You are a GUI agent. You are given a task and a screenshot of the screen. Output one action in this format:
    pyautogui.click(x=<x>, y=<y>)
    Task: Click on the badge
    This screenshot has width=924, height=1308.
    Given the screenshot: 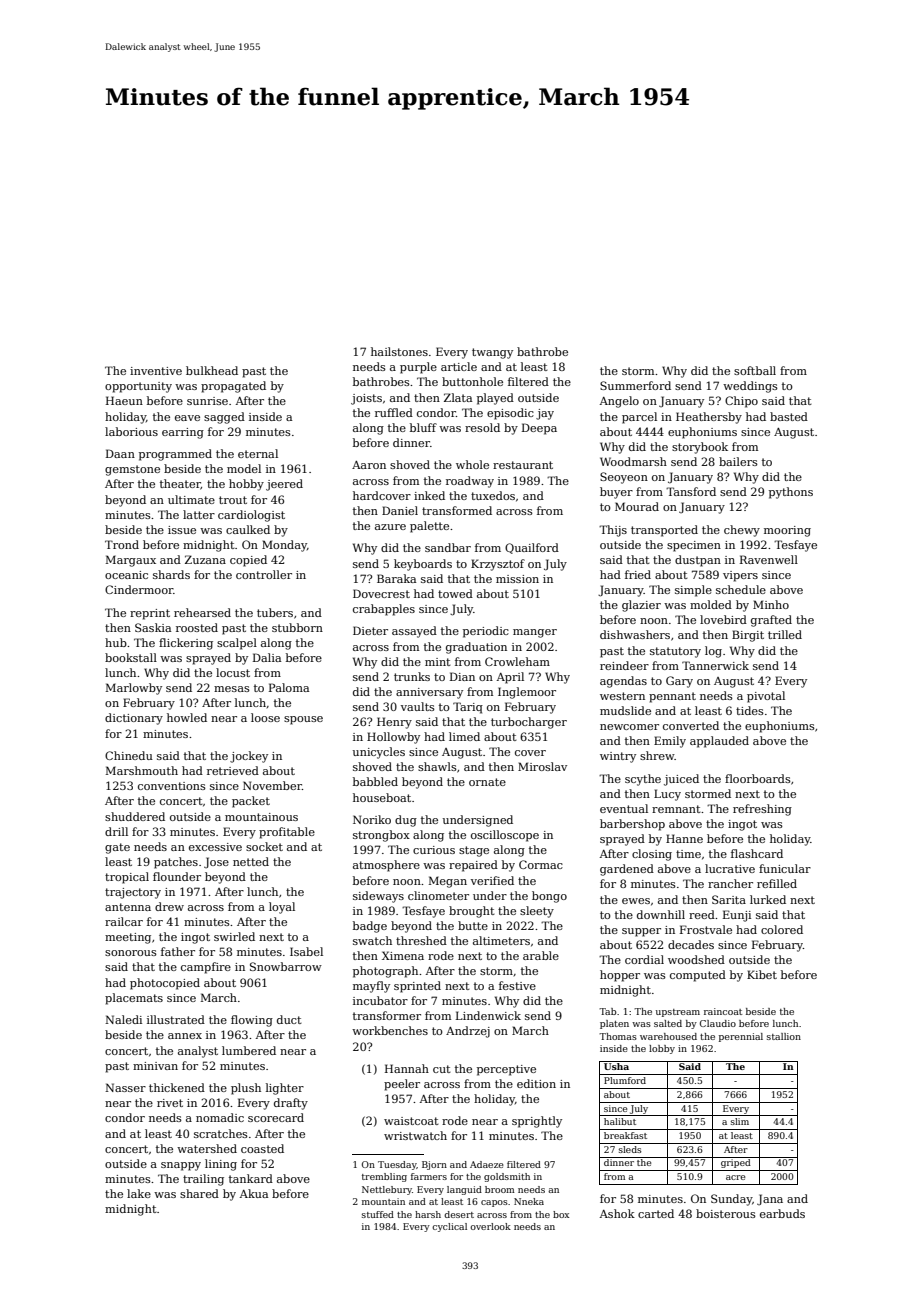 What is the action you would take?
    pyautogui.click(x=370, y=927)
